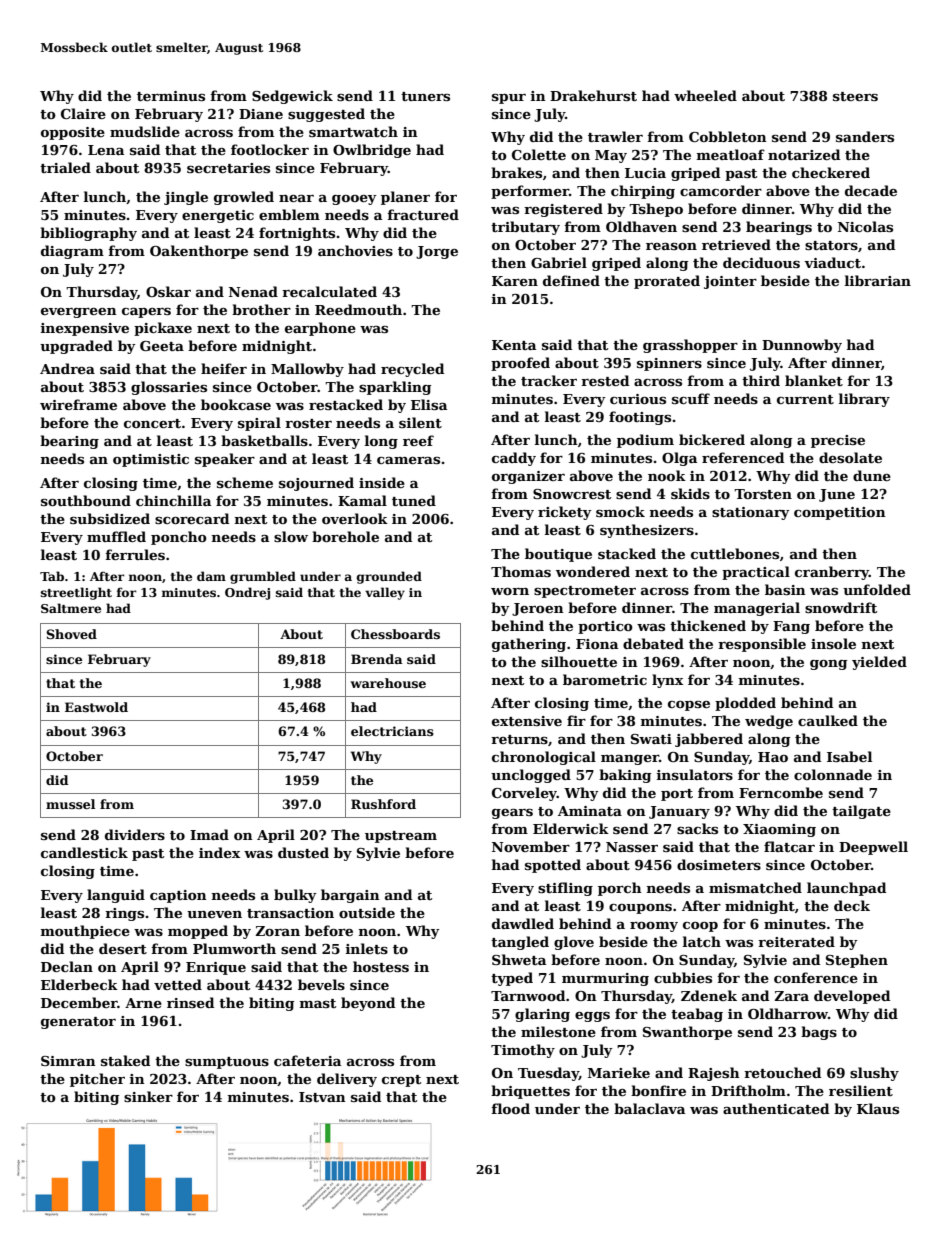 This screenshot has height=1233, width=952. I want to click on Stephen, so click(857, 961).
